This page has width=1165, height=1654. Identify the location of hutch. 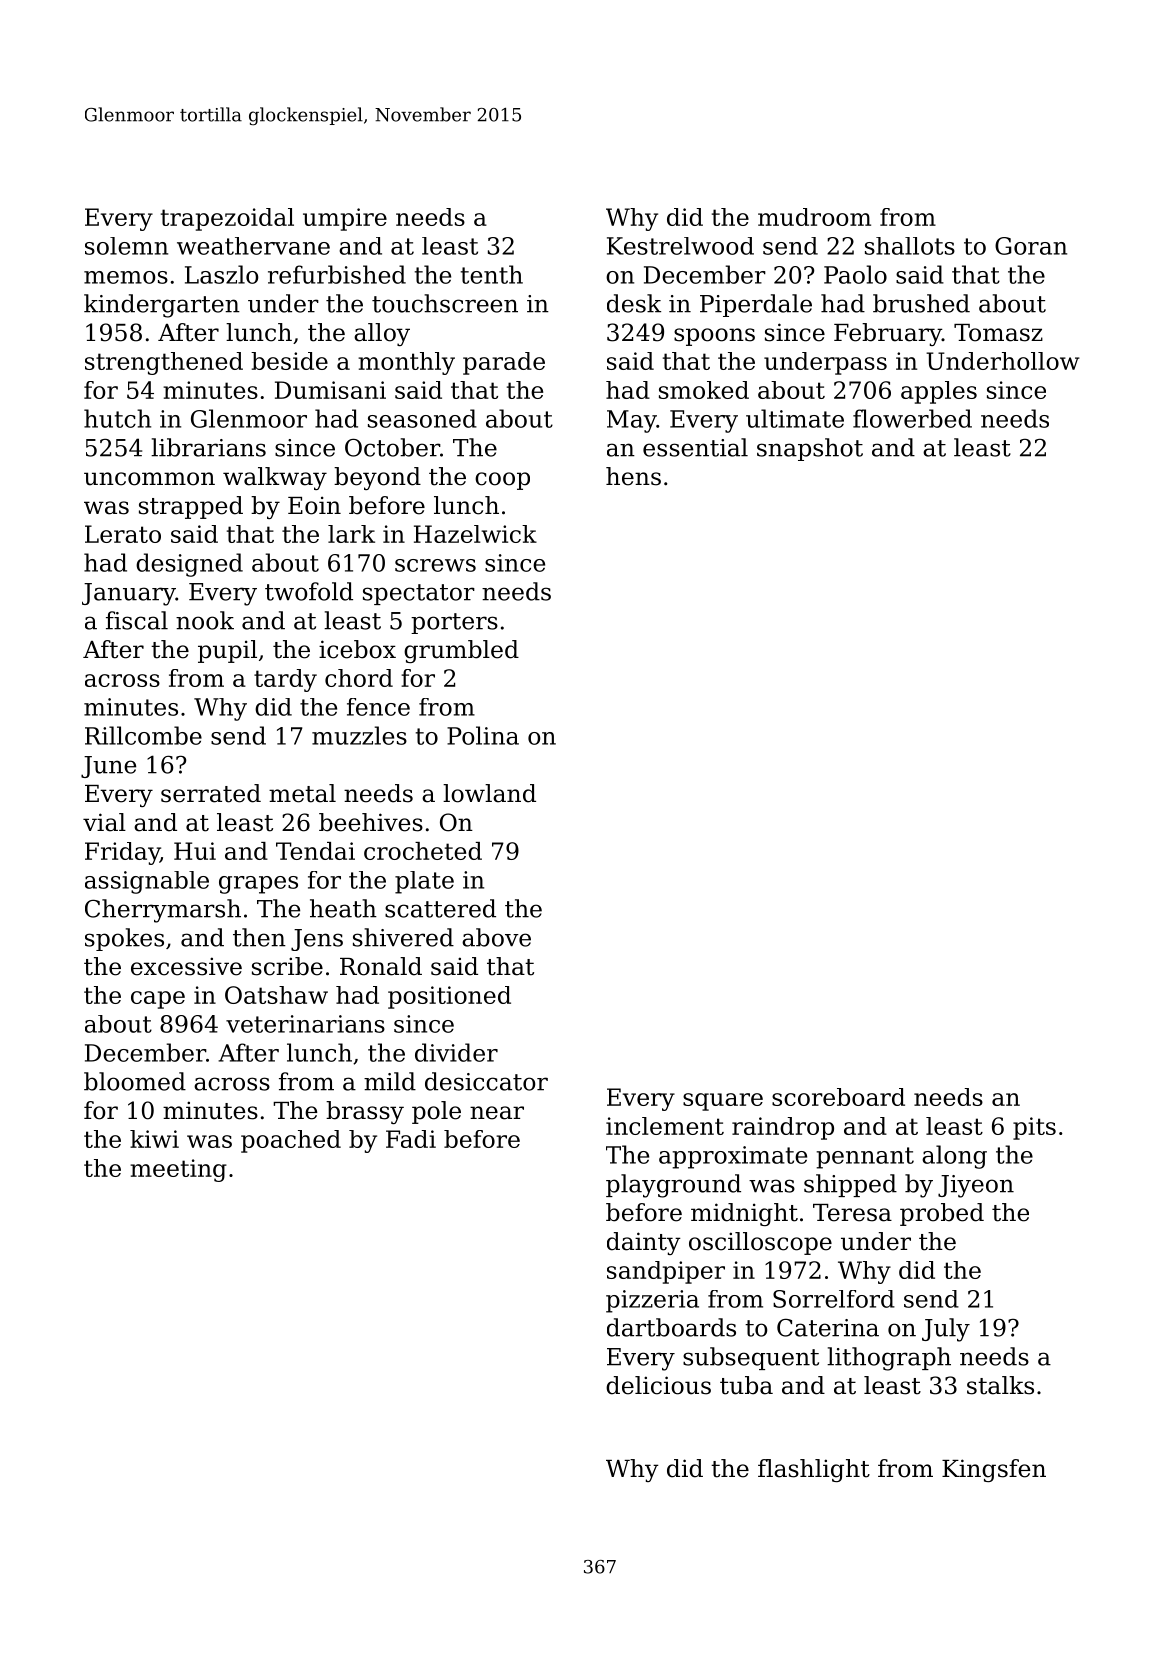
(117, 418).
